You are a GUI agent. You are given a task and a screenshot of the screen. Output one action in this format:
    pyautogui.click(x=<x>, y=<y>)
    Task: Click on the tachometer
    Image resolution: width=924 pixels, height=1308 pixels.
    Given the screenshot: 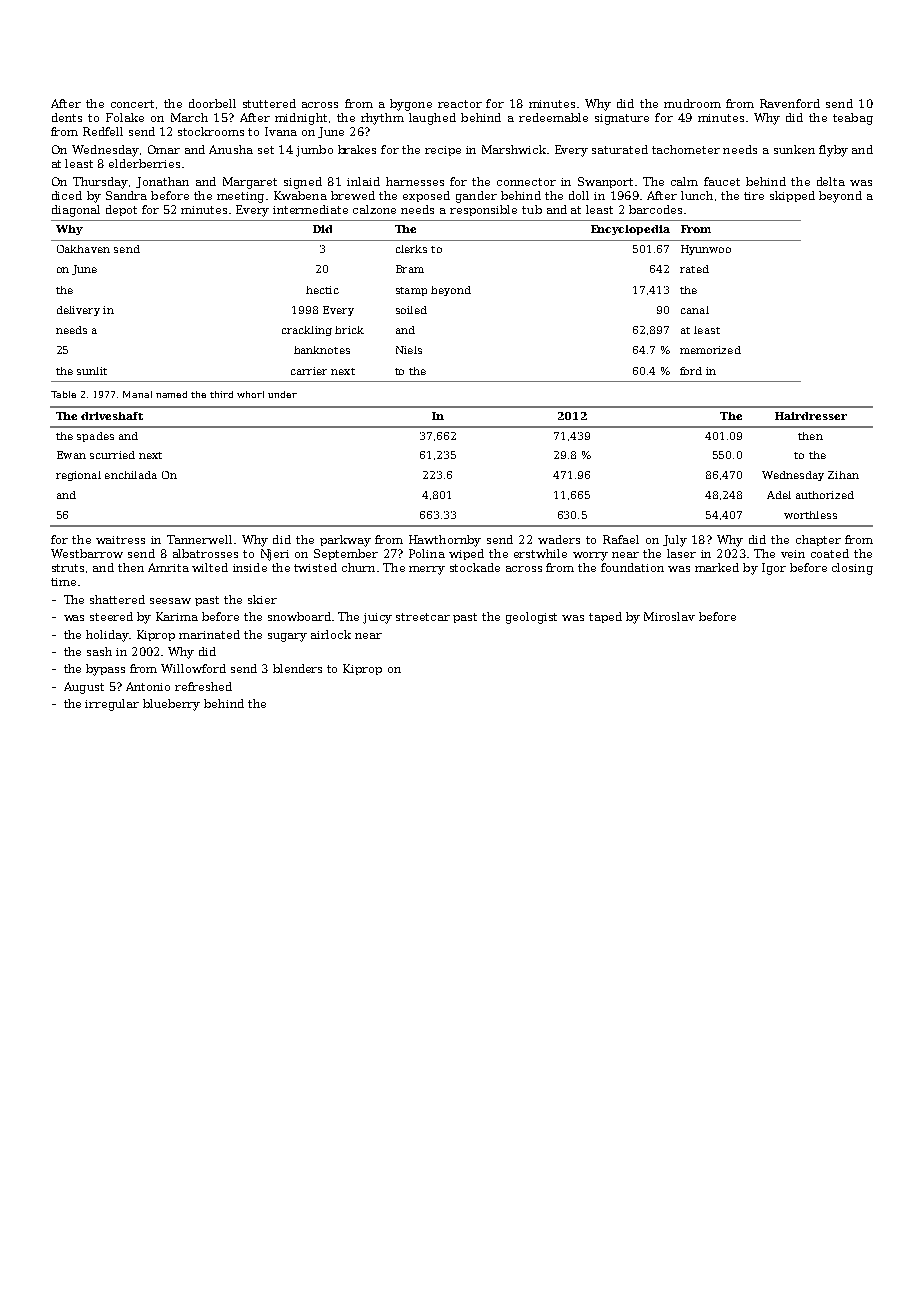 What is the action you would take?
    pyautogui.click(x=686, y=149)
